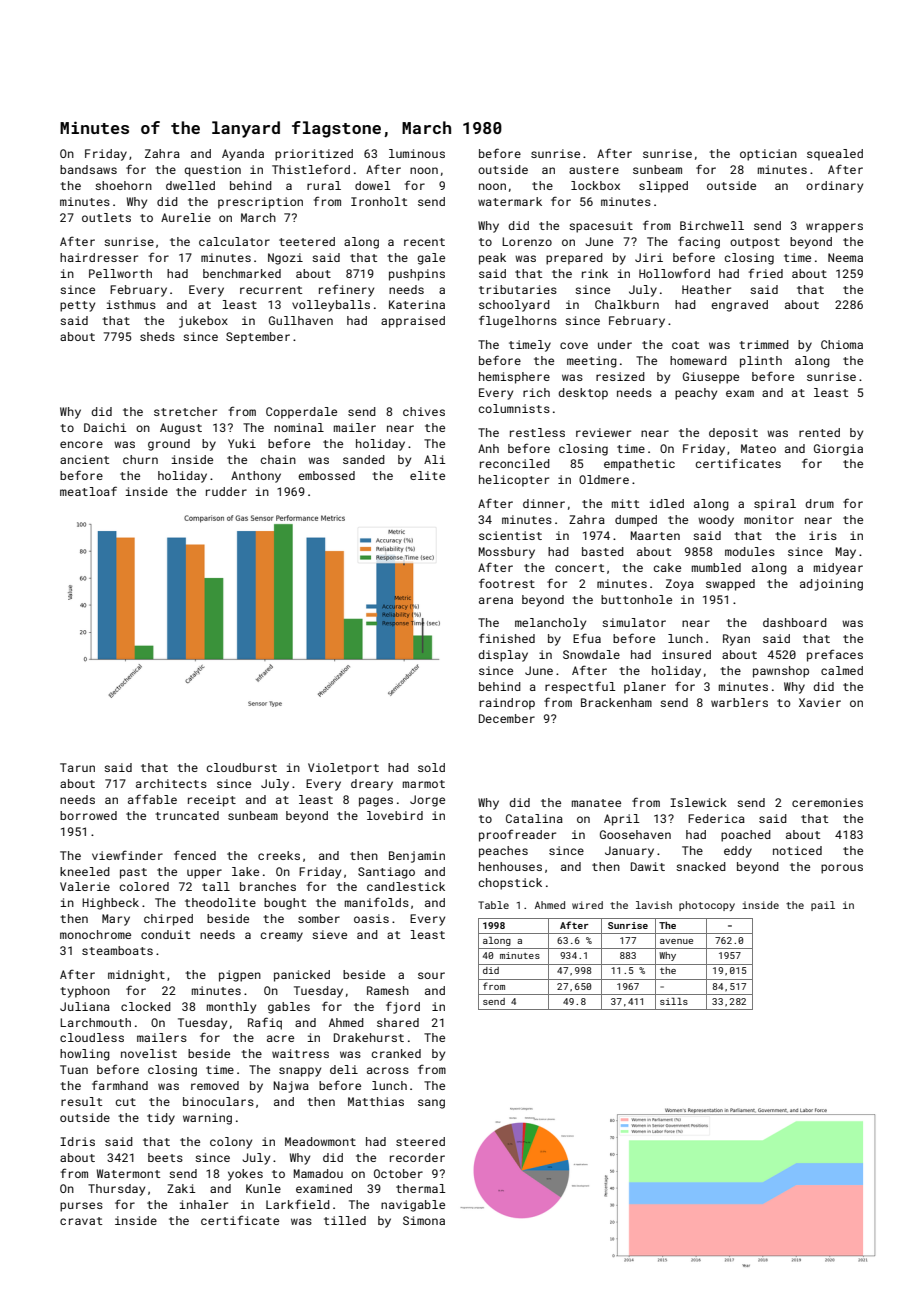  Describe the element at coordinates (157, 336) in the page. I see `sheds` at that location.
